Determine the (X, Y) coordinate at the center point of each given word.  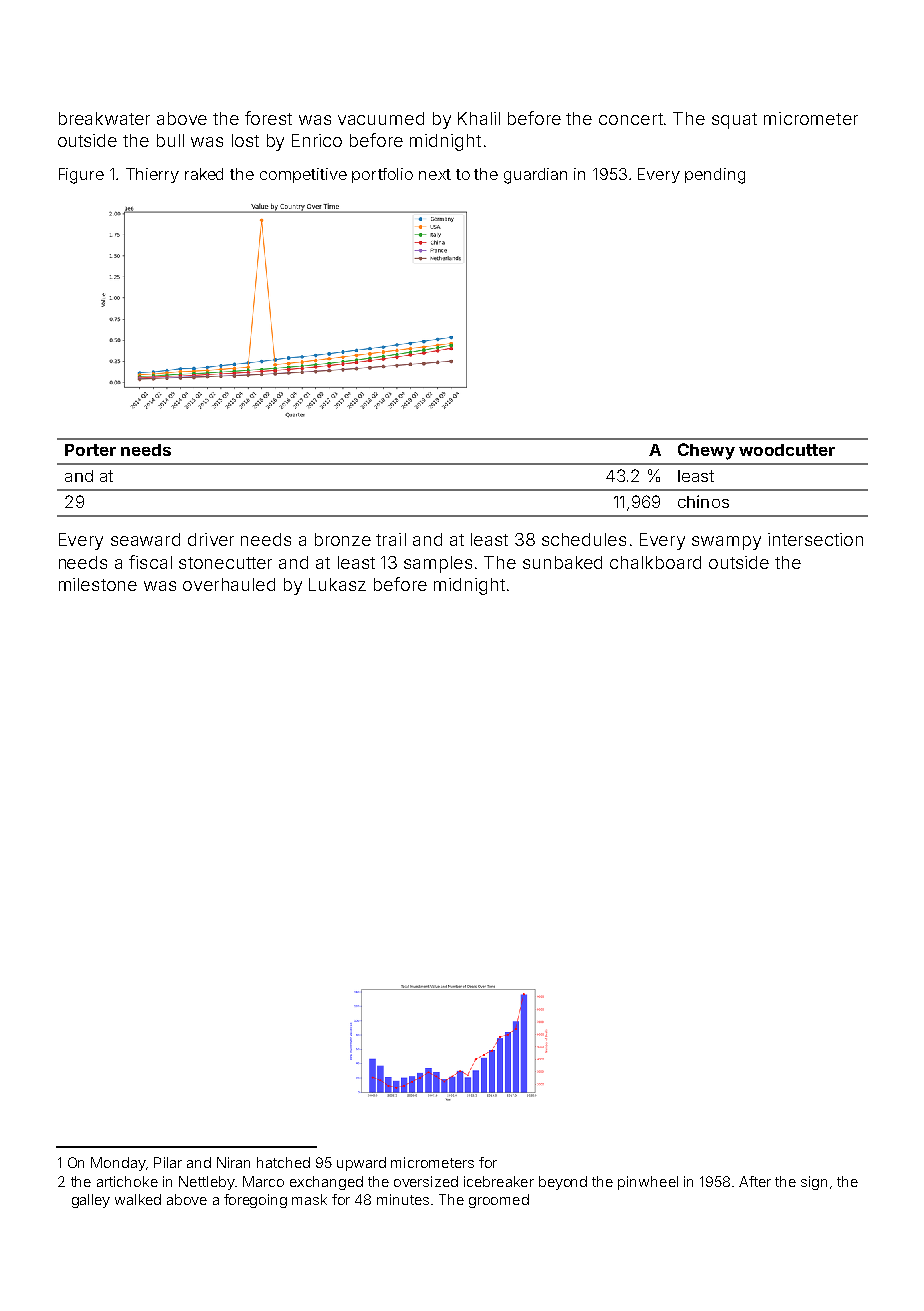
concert (631, 119)
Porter (90, 450)
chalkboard (655, 562)
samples (438, 564)
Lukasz (337, 584)
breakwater (104, 118)
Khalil (479, 118)
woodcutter (787, 450)
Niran (233, 1162)
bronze (343, 539)
